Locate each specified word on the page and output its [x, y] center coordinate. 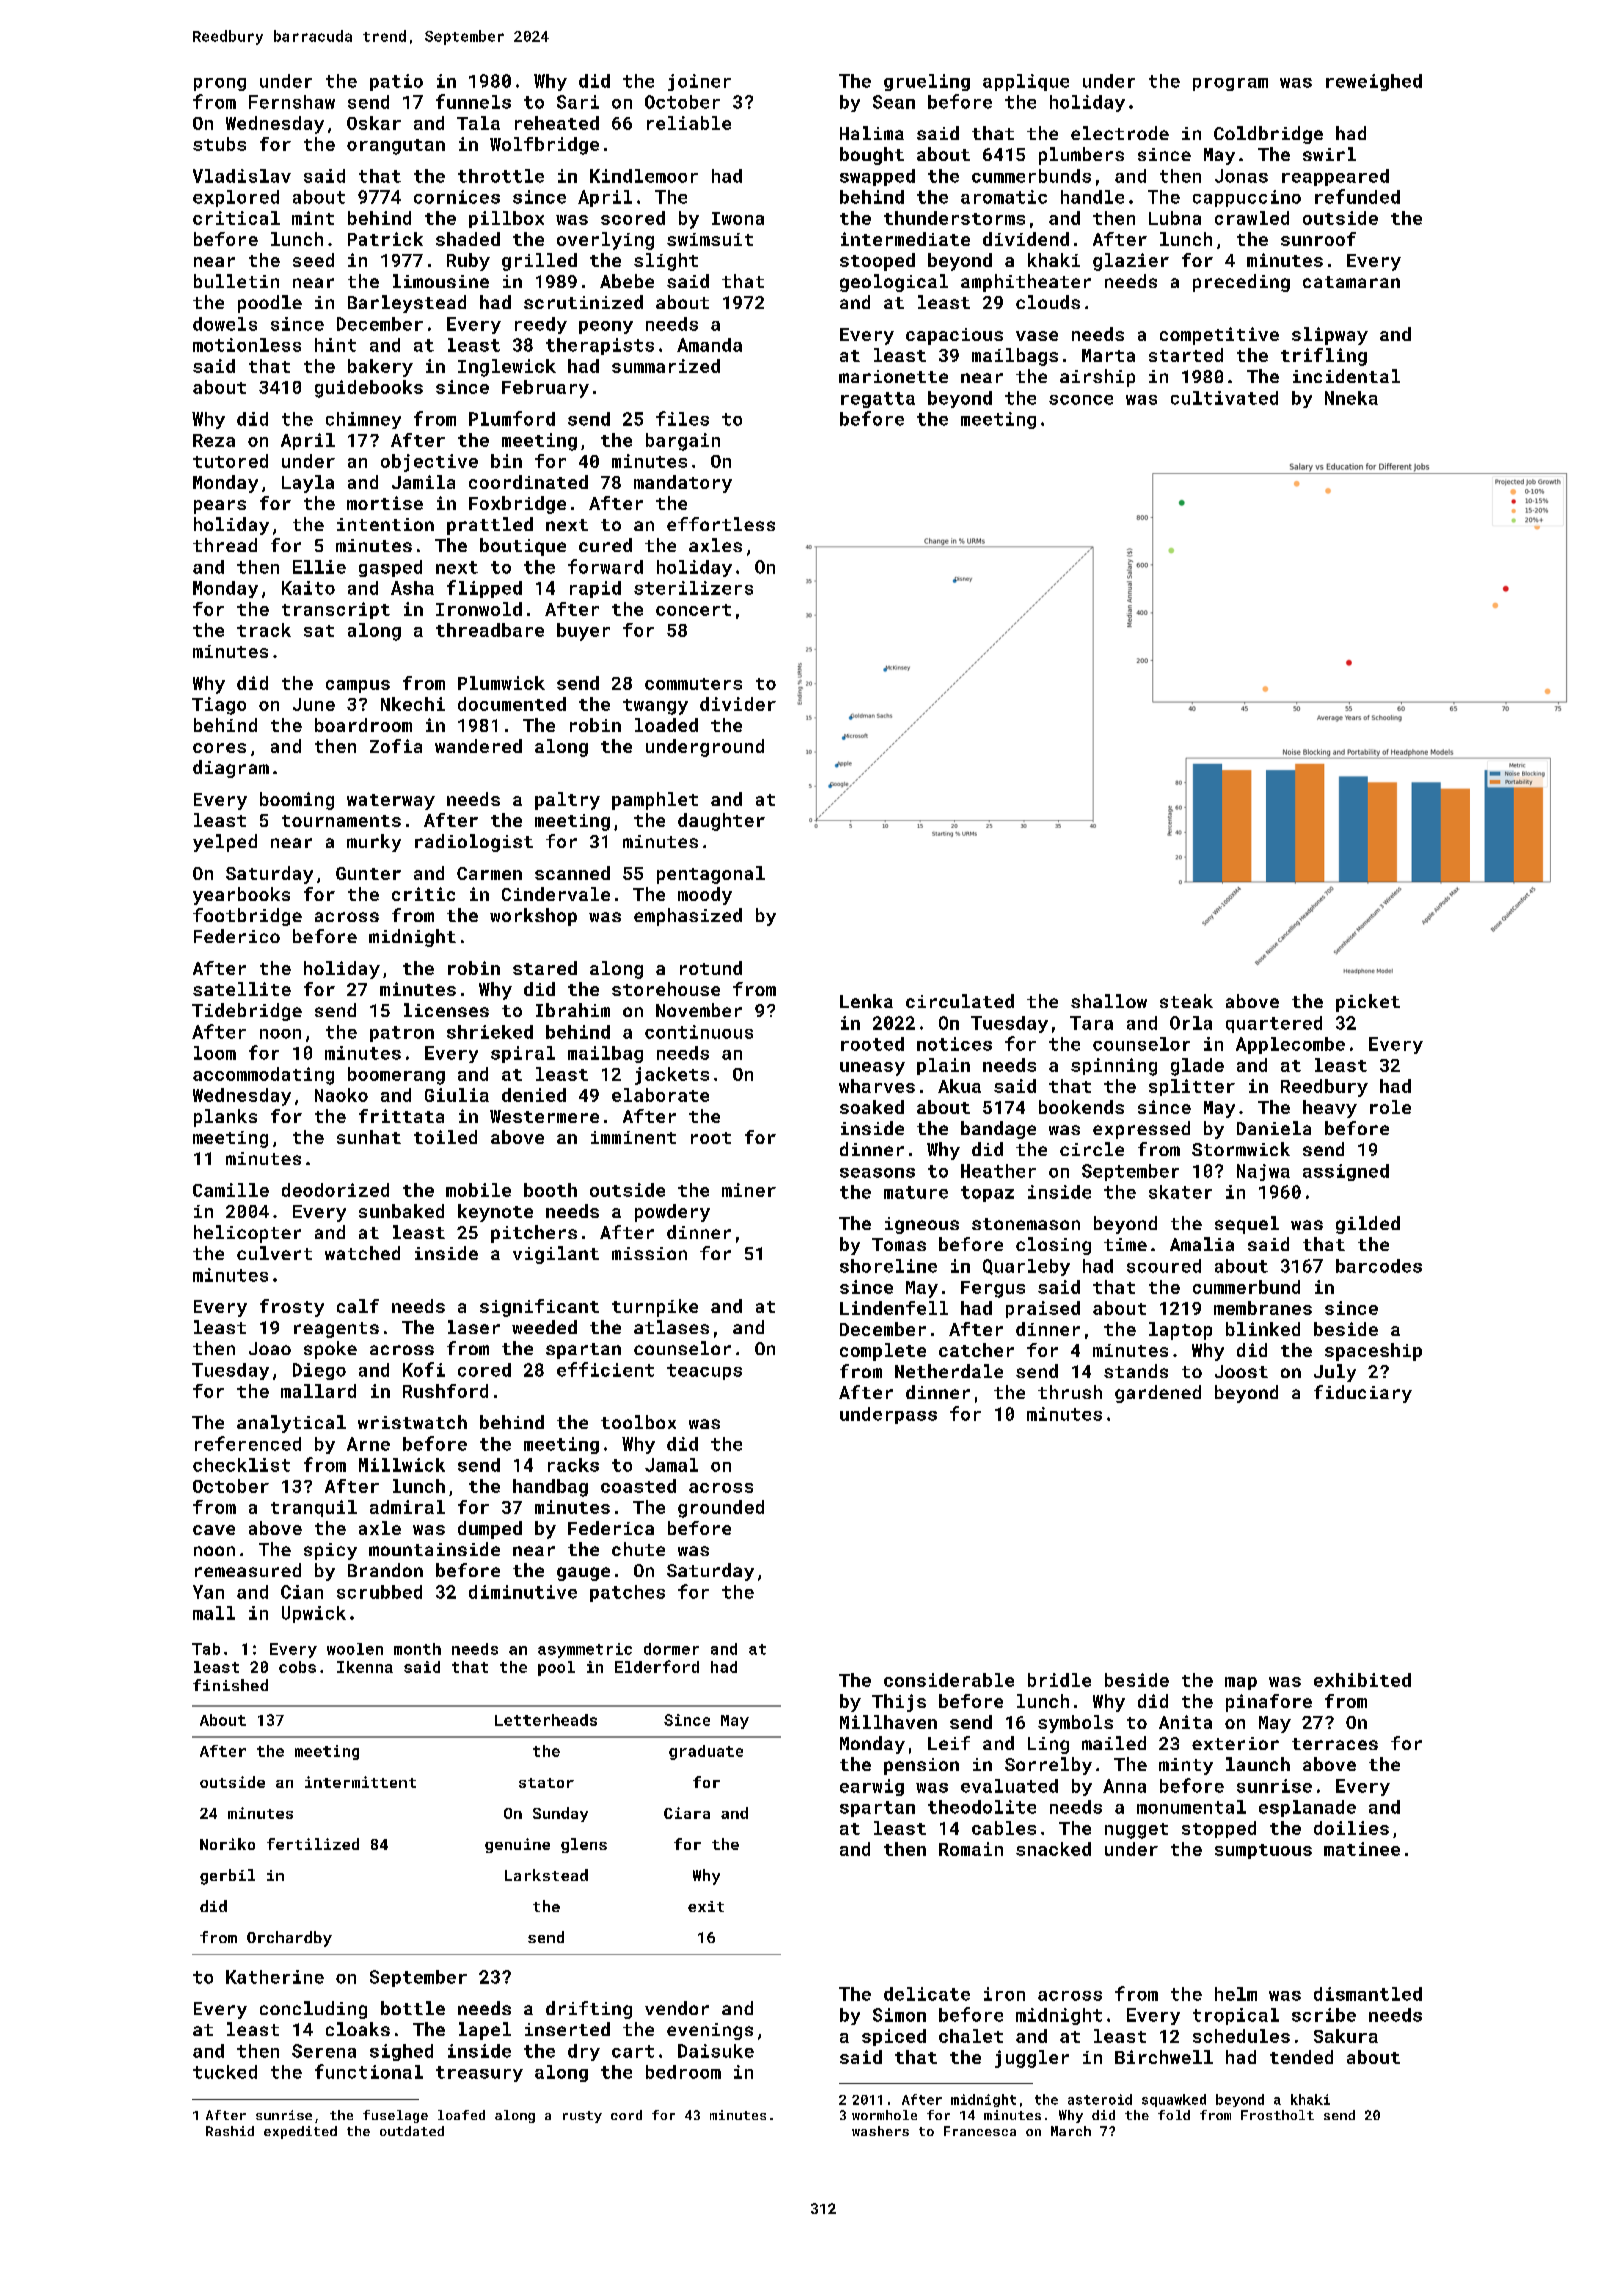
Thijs [899, 1703]
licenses [446, 1010]
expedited [300, 2132]
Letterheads [546, 1720]
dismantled [1368, 1994]
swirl [1329, 154]
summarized [666, 366]
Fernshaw [292, 102]
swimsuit [710, 239]
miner [749, 1190]
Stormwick [1241, 1149]
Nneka [1351, 398]
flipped [484, 589]
